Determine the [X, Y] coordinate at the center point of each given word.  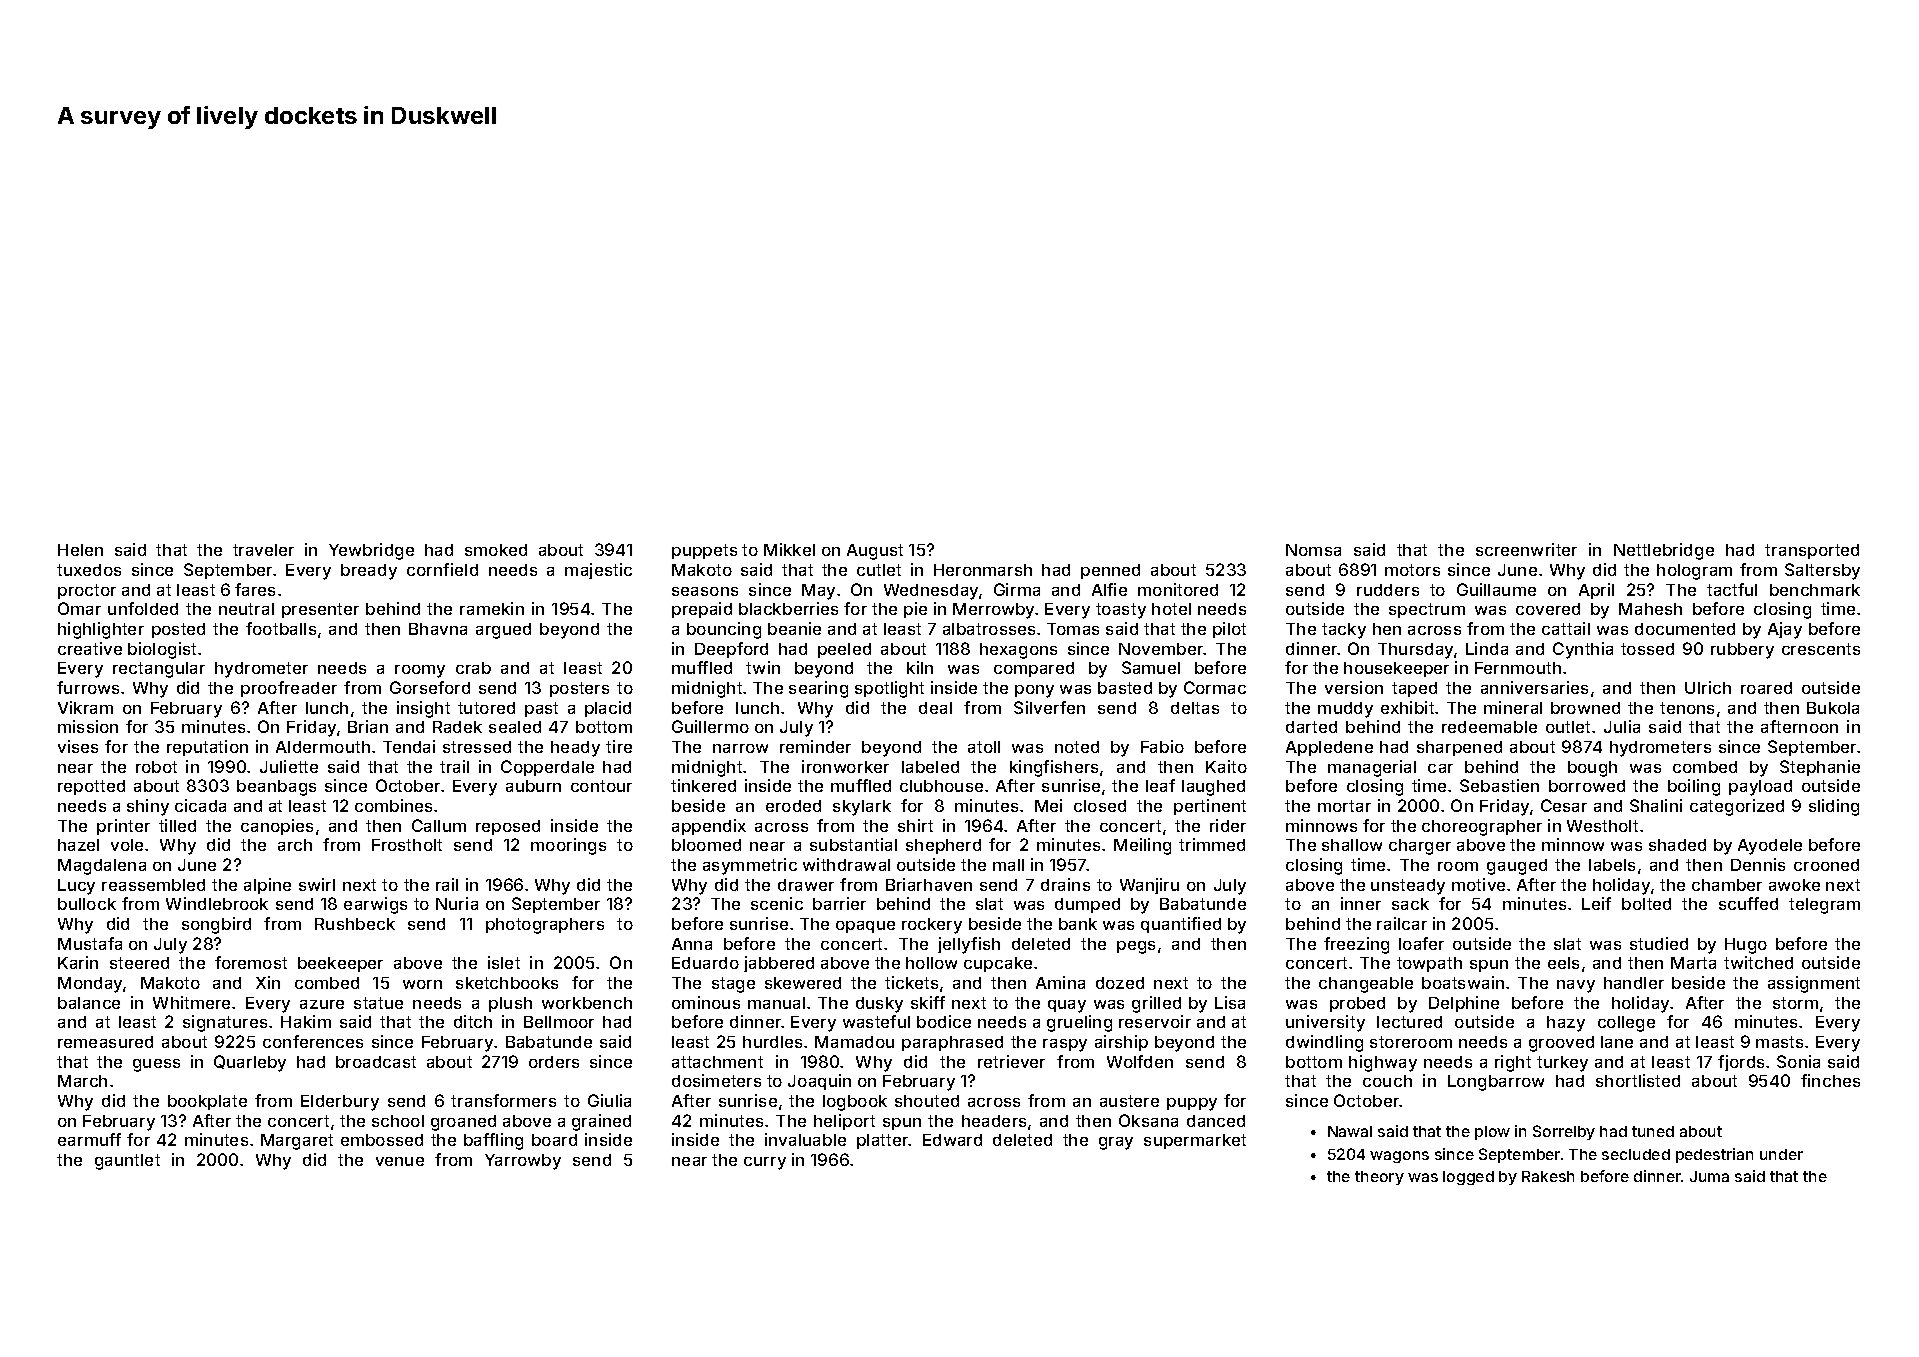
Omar [79, 608]
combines [393, 805]
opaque [865, 927]
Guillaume [1496, 589]
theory [1379, 1178]
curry [765, 1163]
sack [1410, 904]
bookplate [207, 1102]
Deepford [731, 650]
